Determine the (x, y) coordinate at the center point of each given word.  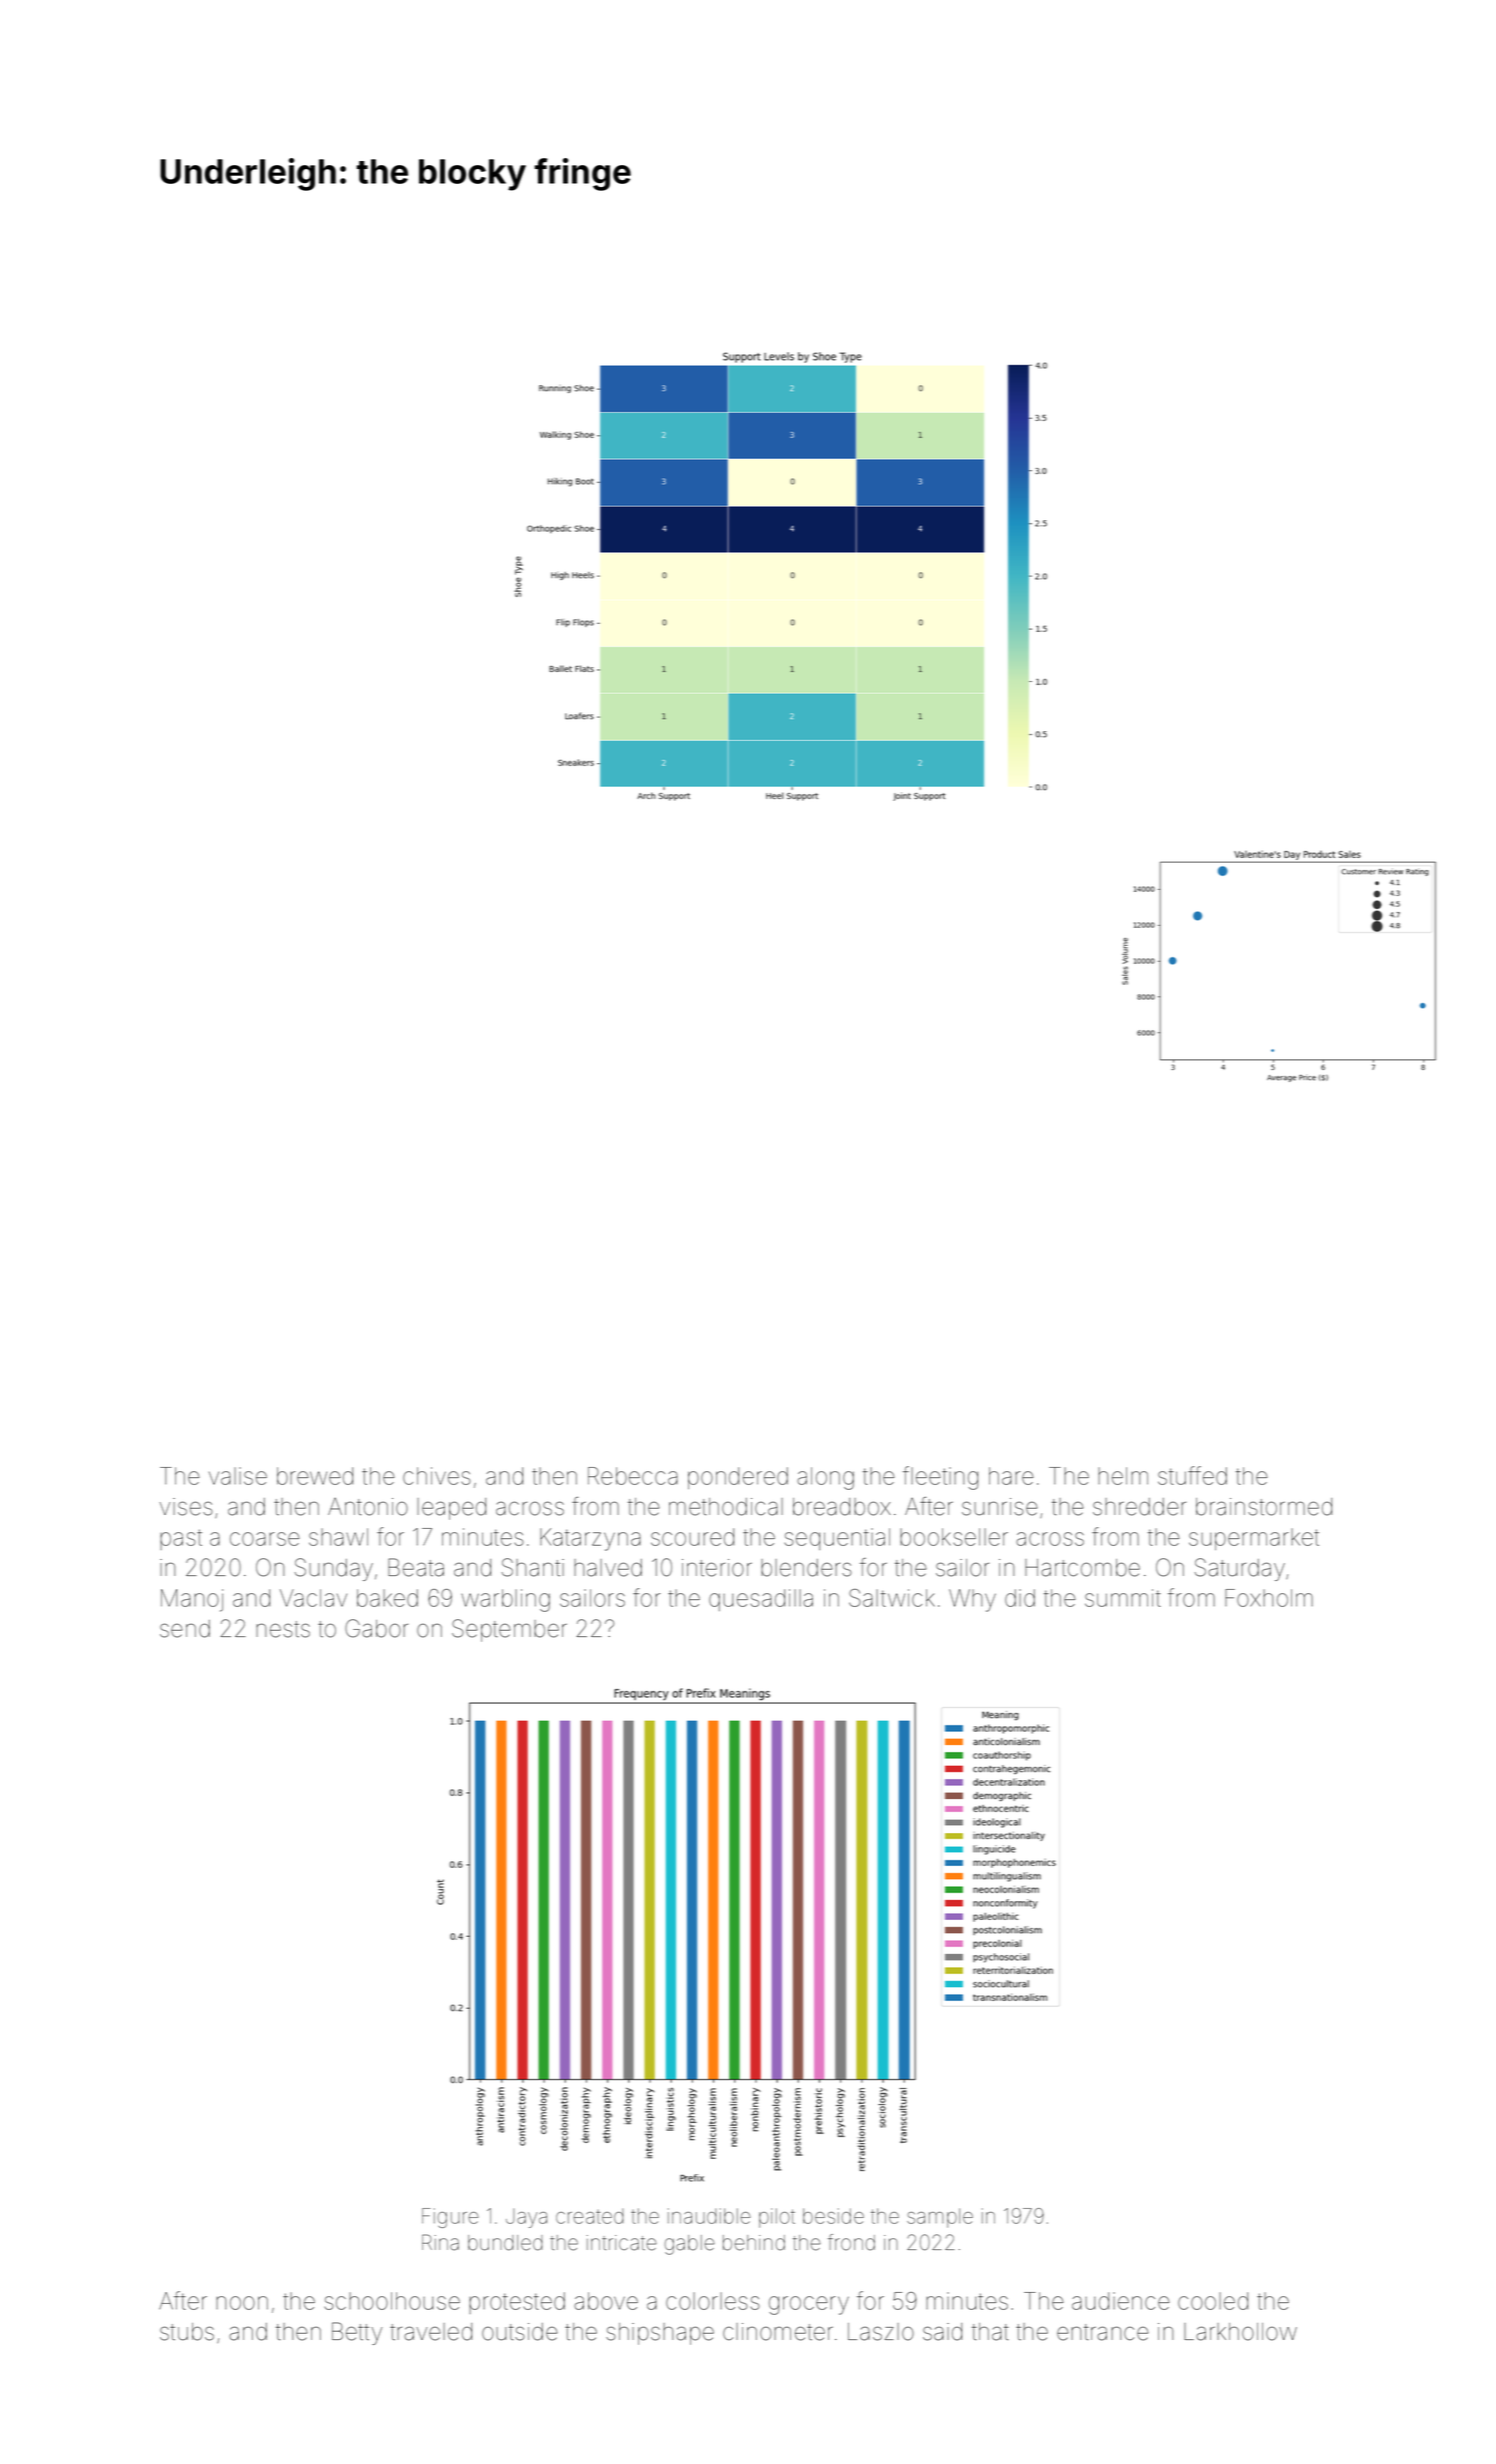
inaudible (709, 2216)
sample (940, 2218)
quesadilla (761, 1600)
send (185, 1629)
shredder (1139, 1507)
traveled (431, 2332)
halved (608, 1568)
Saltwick (892, 1598)
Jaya (526, 2218)
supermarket (1254, 1539)
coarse (264, 1539)
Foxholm (1269, 1598)
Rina (440, 2242)
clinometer (778, 2332)
